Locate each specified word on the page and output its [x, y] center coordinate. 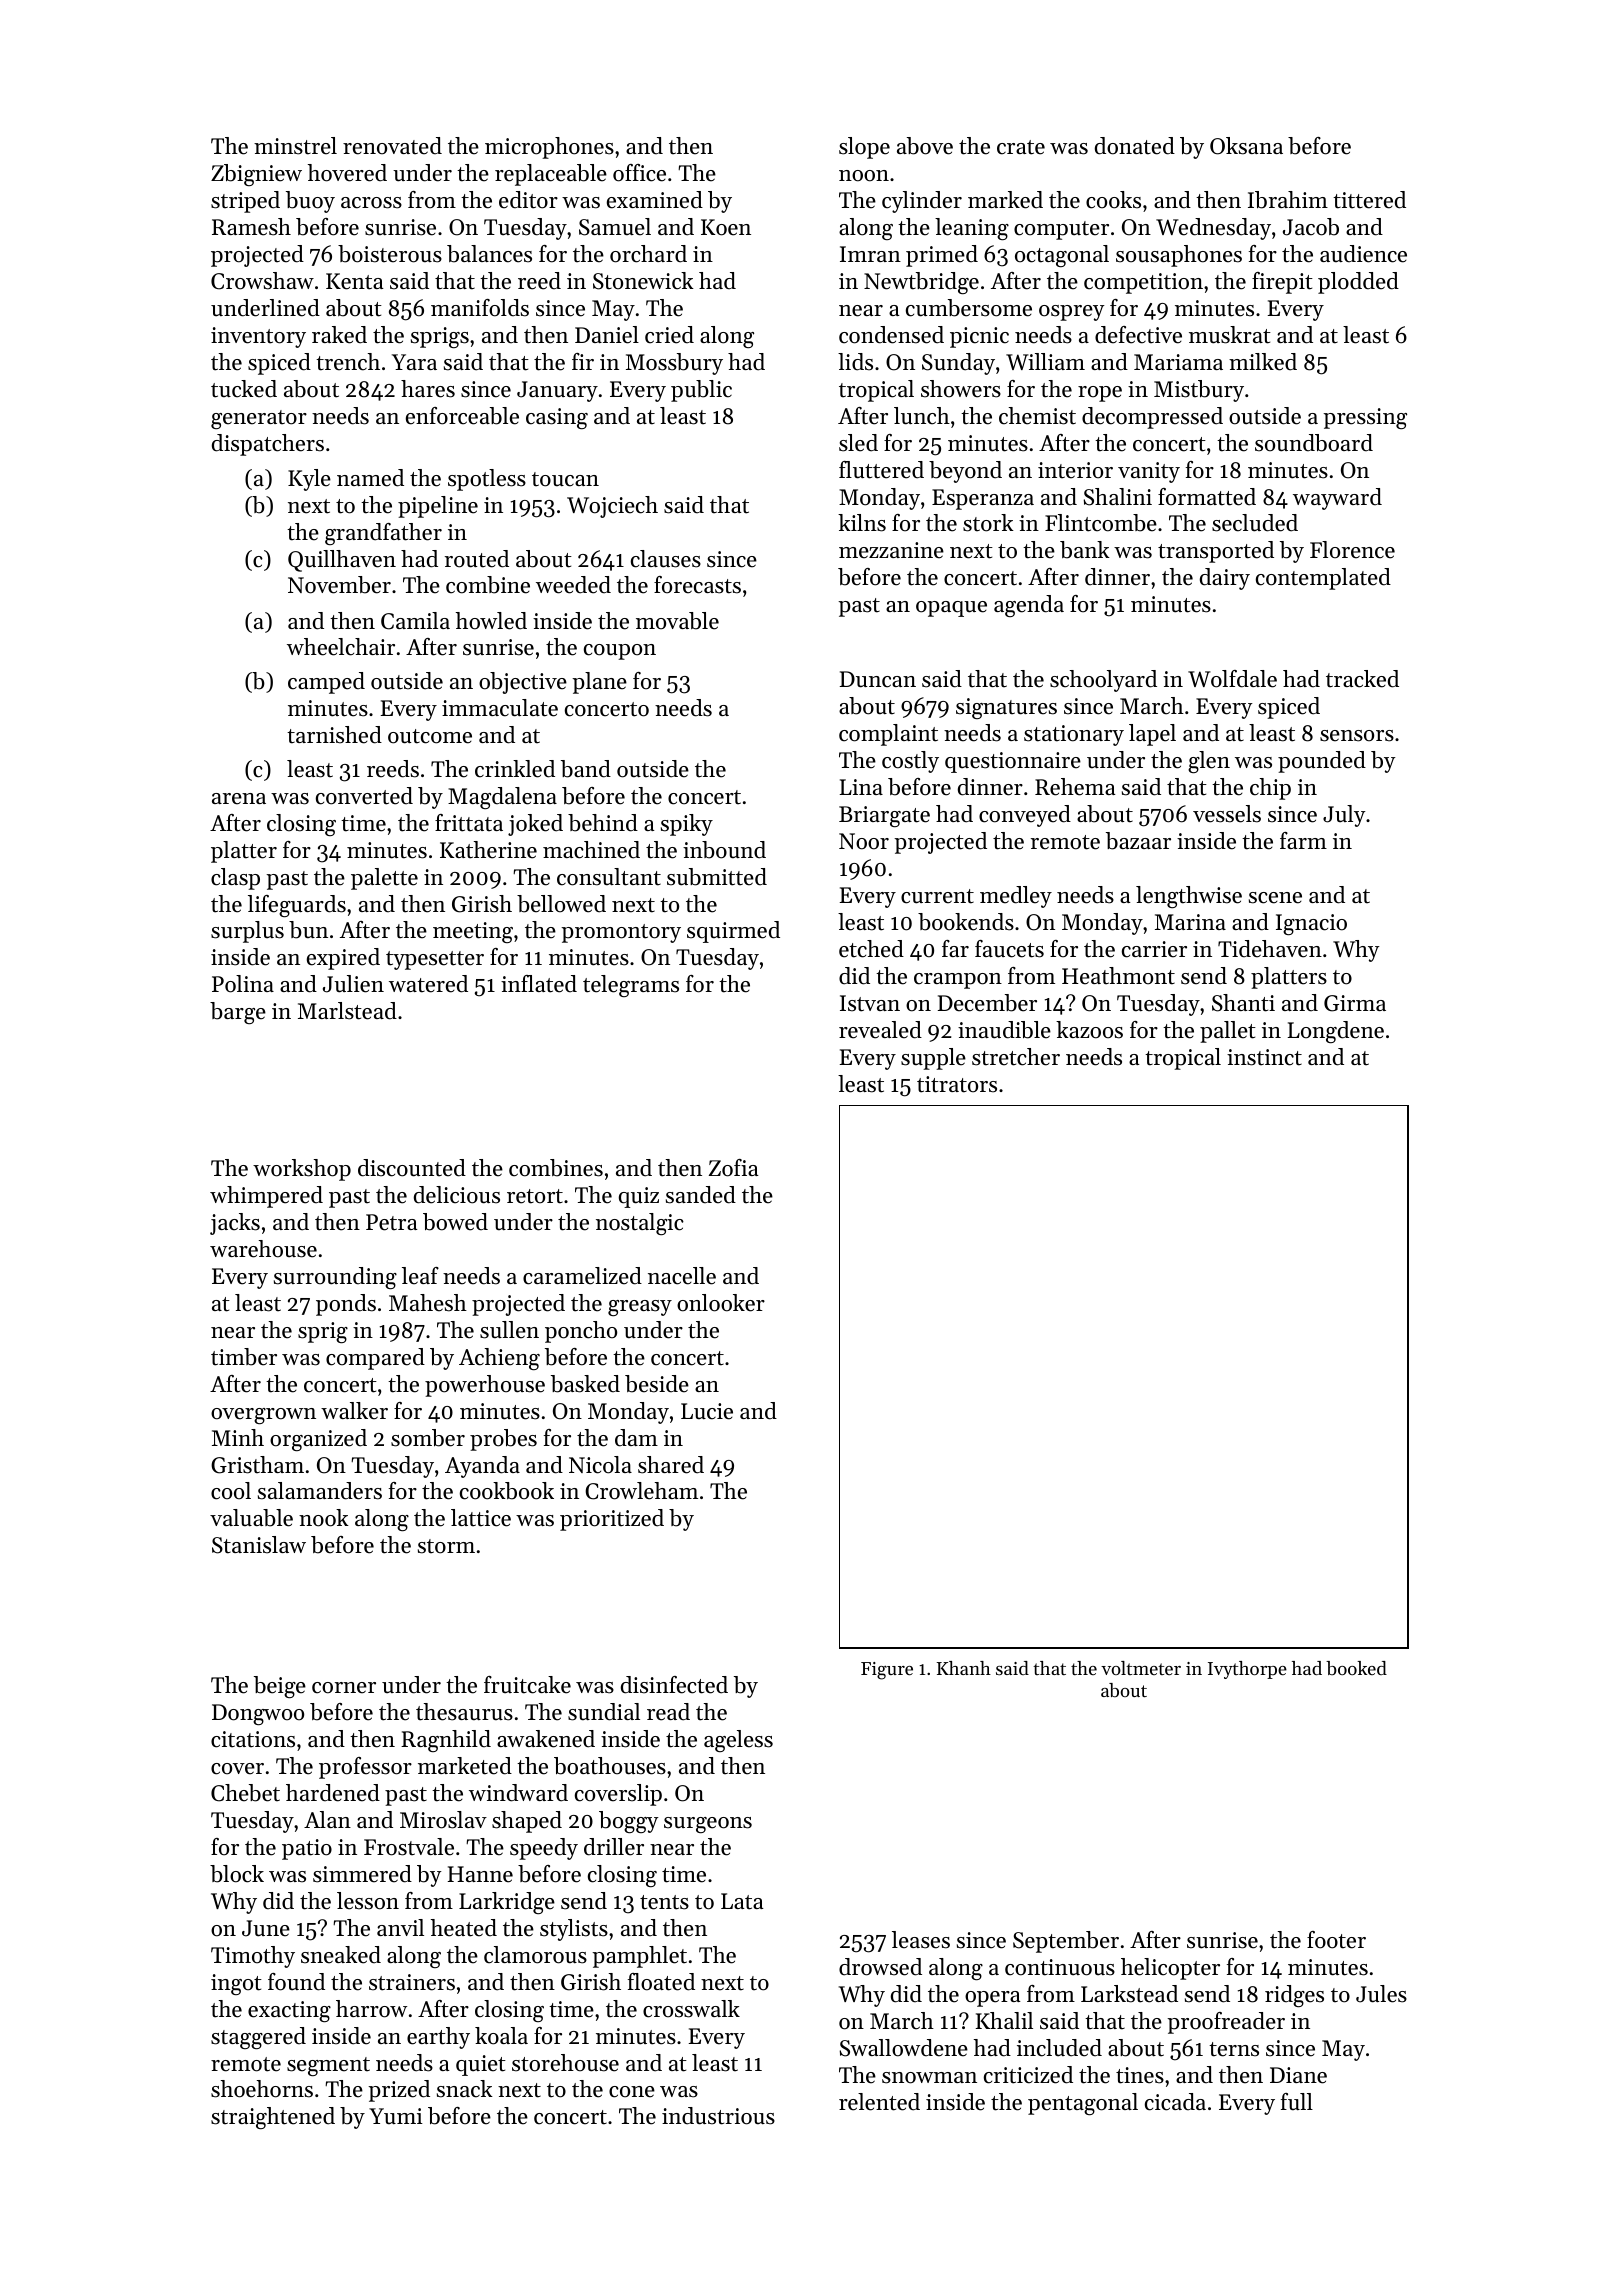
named [370, 478]
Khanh [964, 1668]
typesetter [435, 960]
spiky [687, 825]
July [1344, 816]
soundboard [1314, 443]
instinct [1264, 1057]
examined [655, 200]
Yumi [396, 2116]
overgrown [263, 1416]
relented [879, 2102]
